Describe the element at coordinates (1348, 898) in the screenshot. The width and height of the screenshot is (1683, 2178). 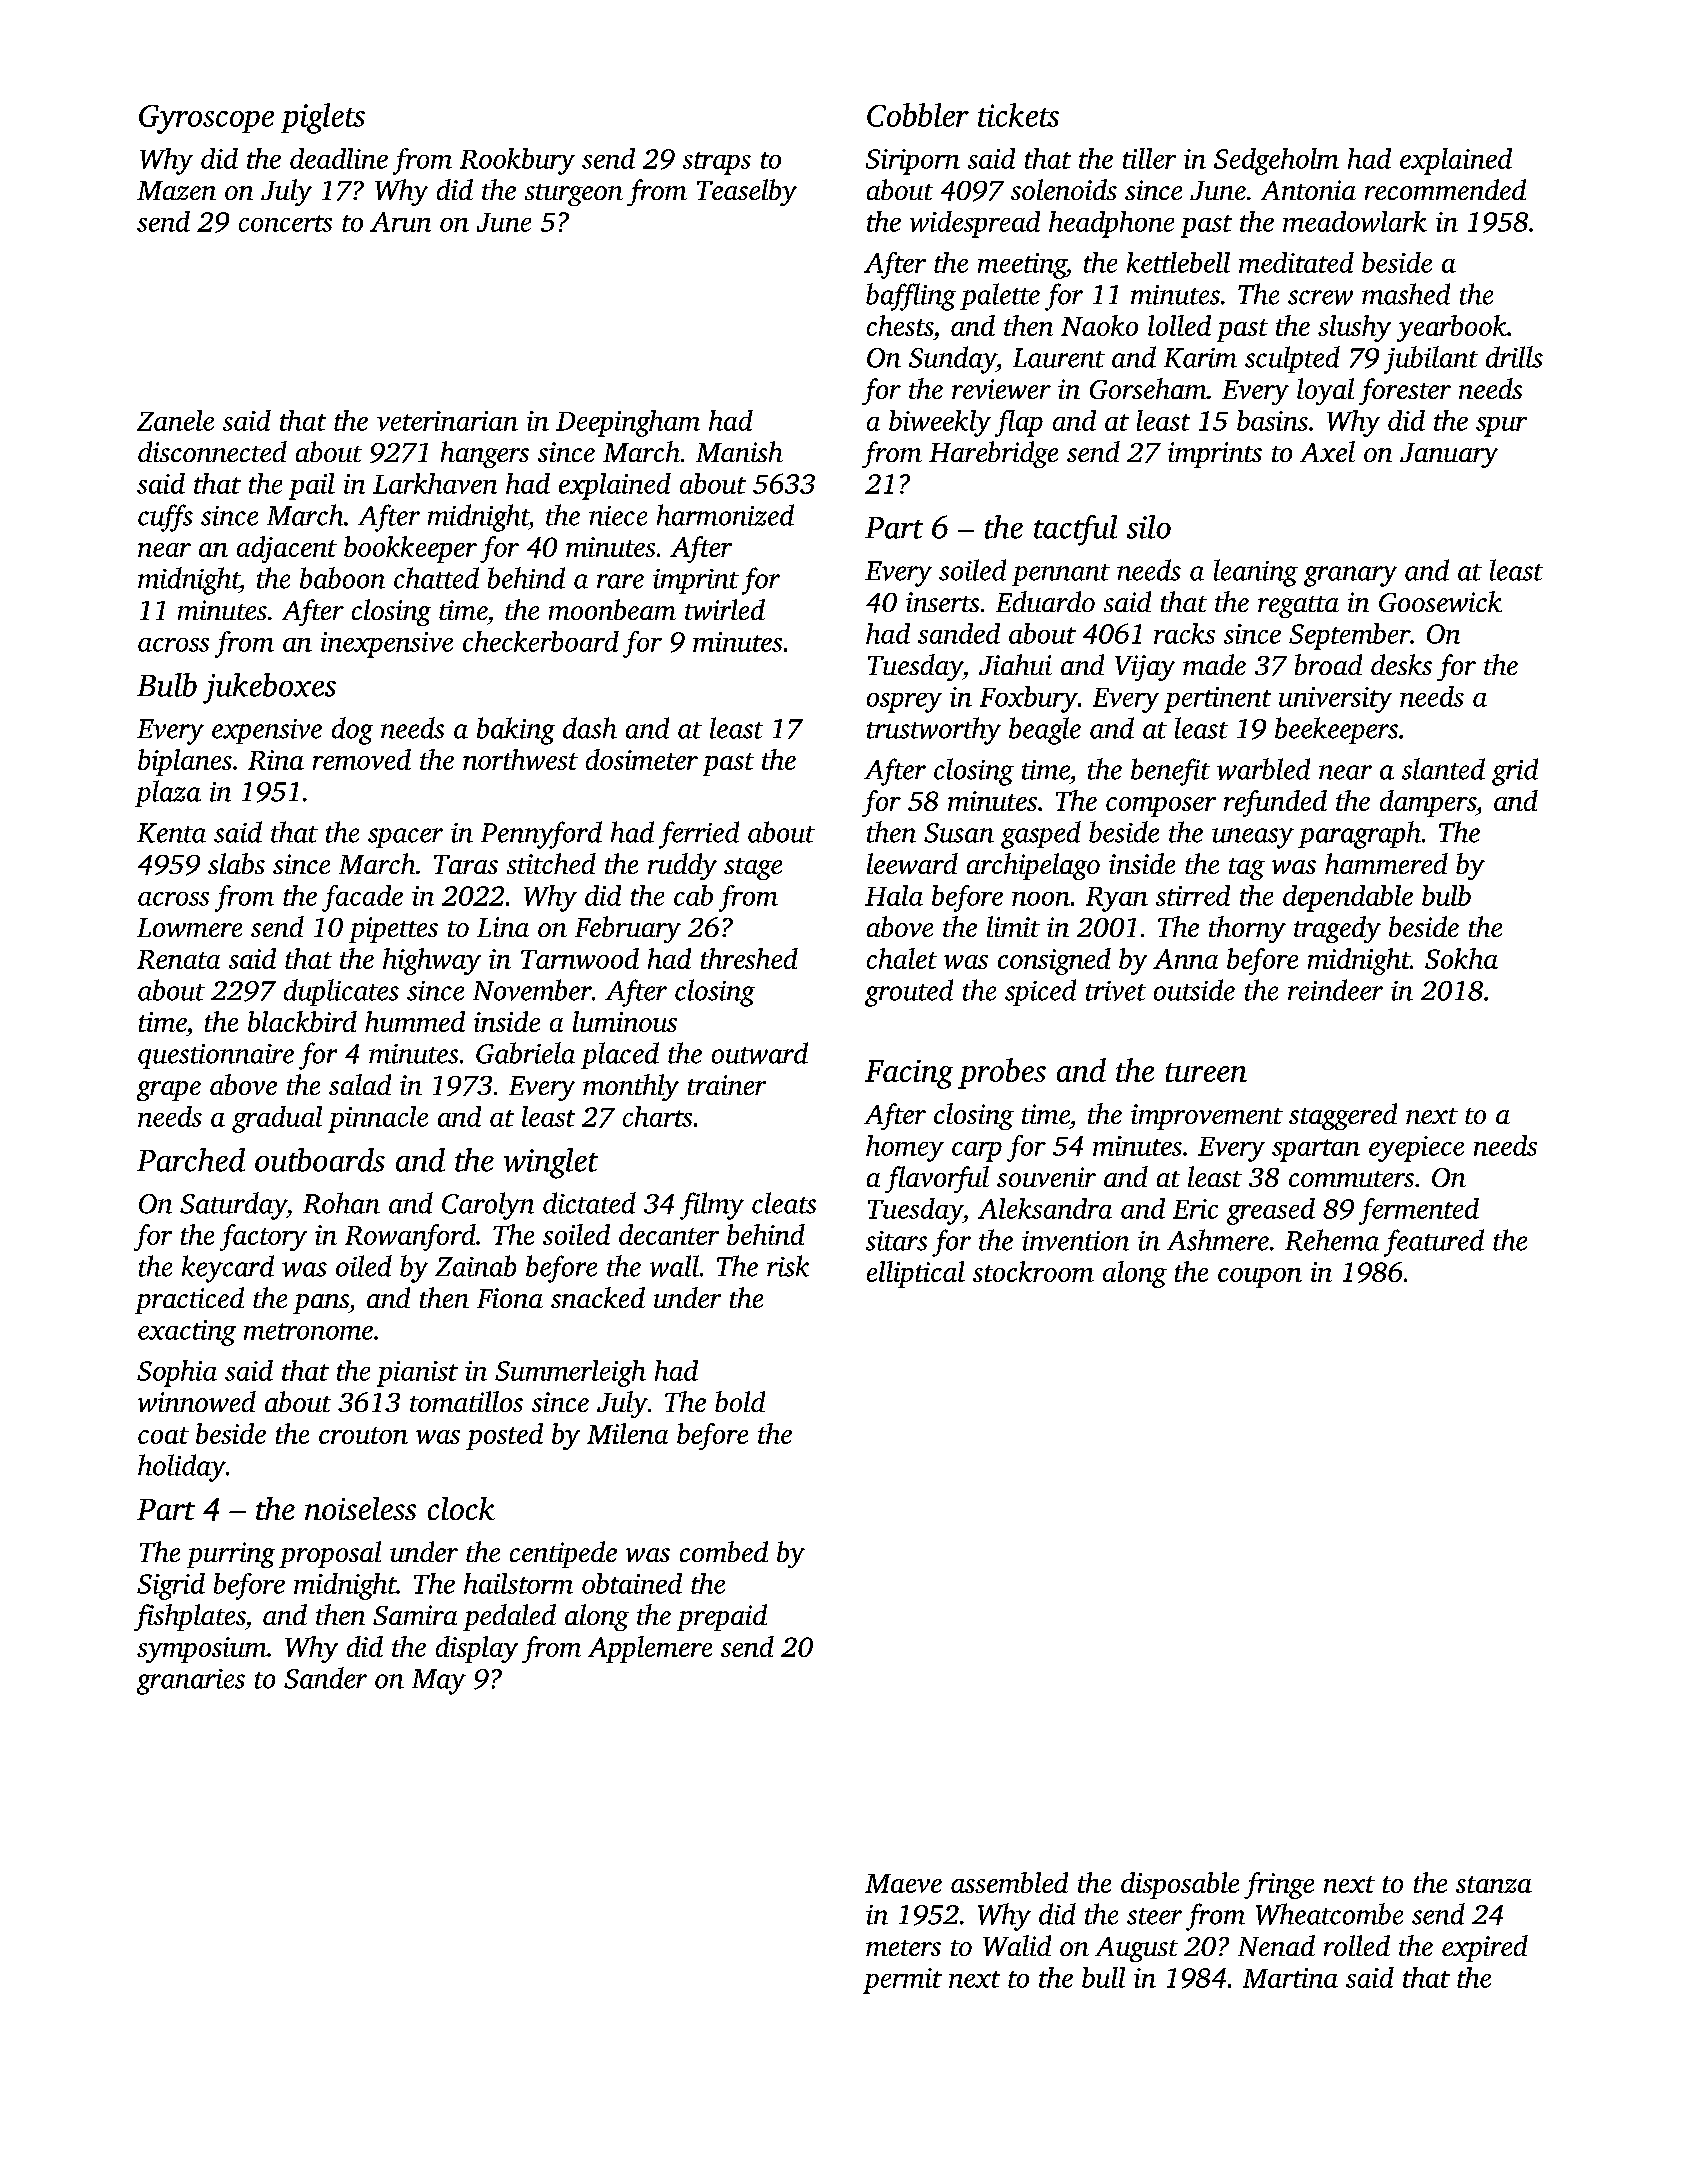
I see `dependable` at that location.
